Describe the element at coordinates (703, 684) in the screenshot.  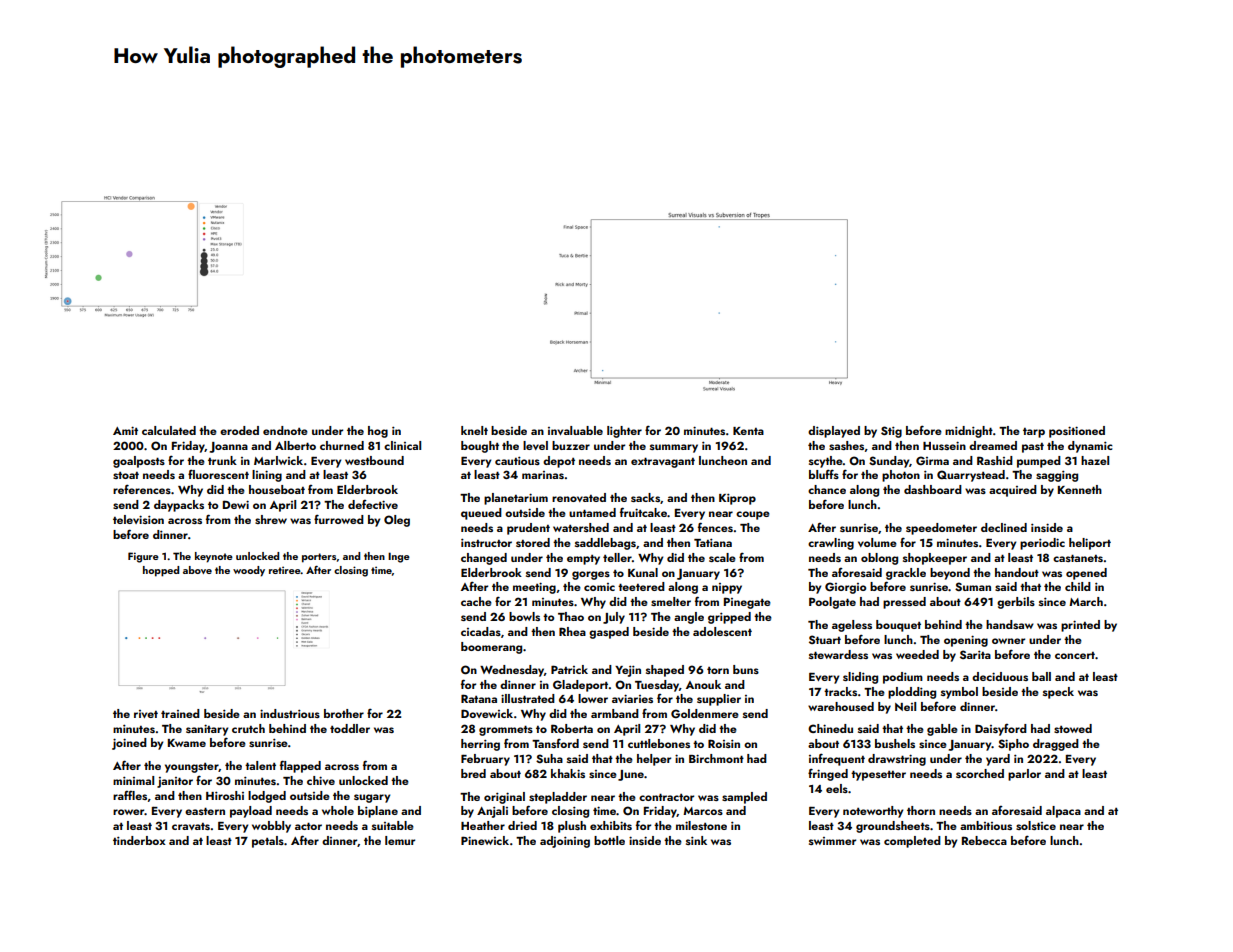
I see `Anouk` at that location.
